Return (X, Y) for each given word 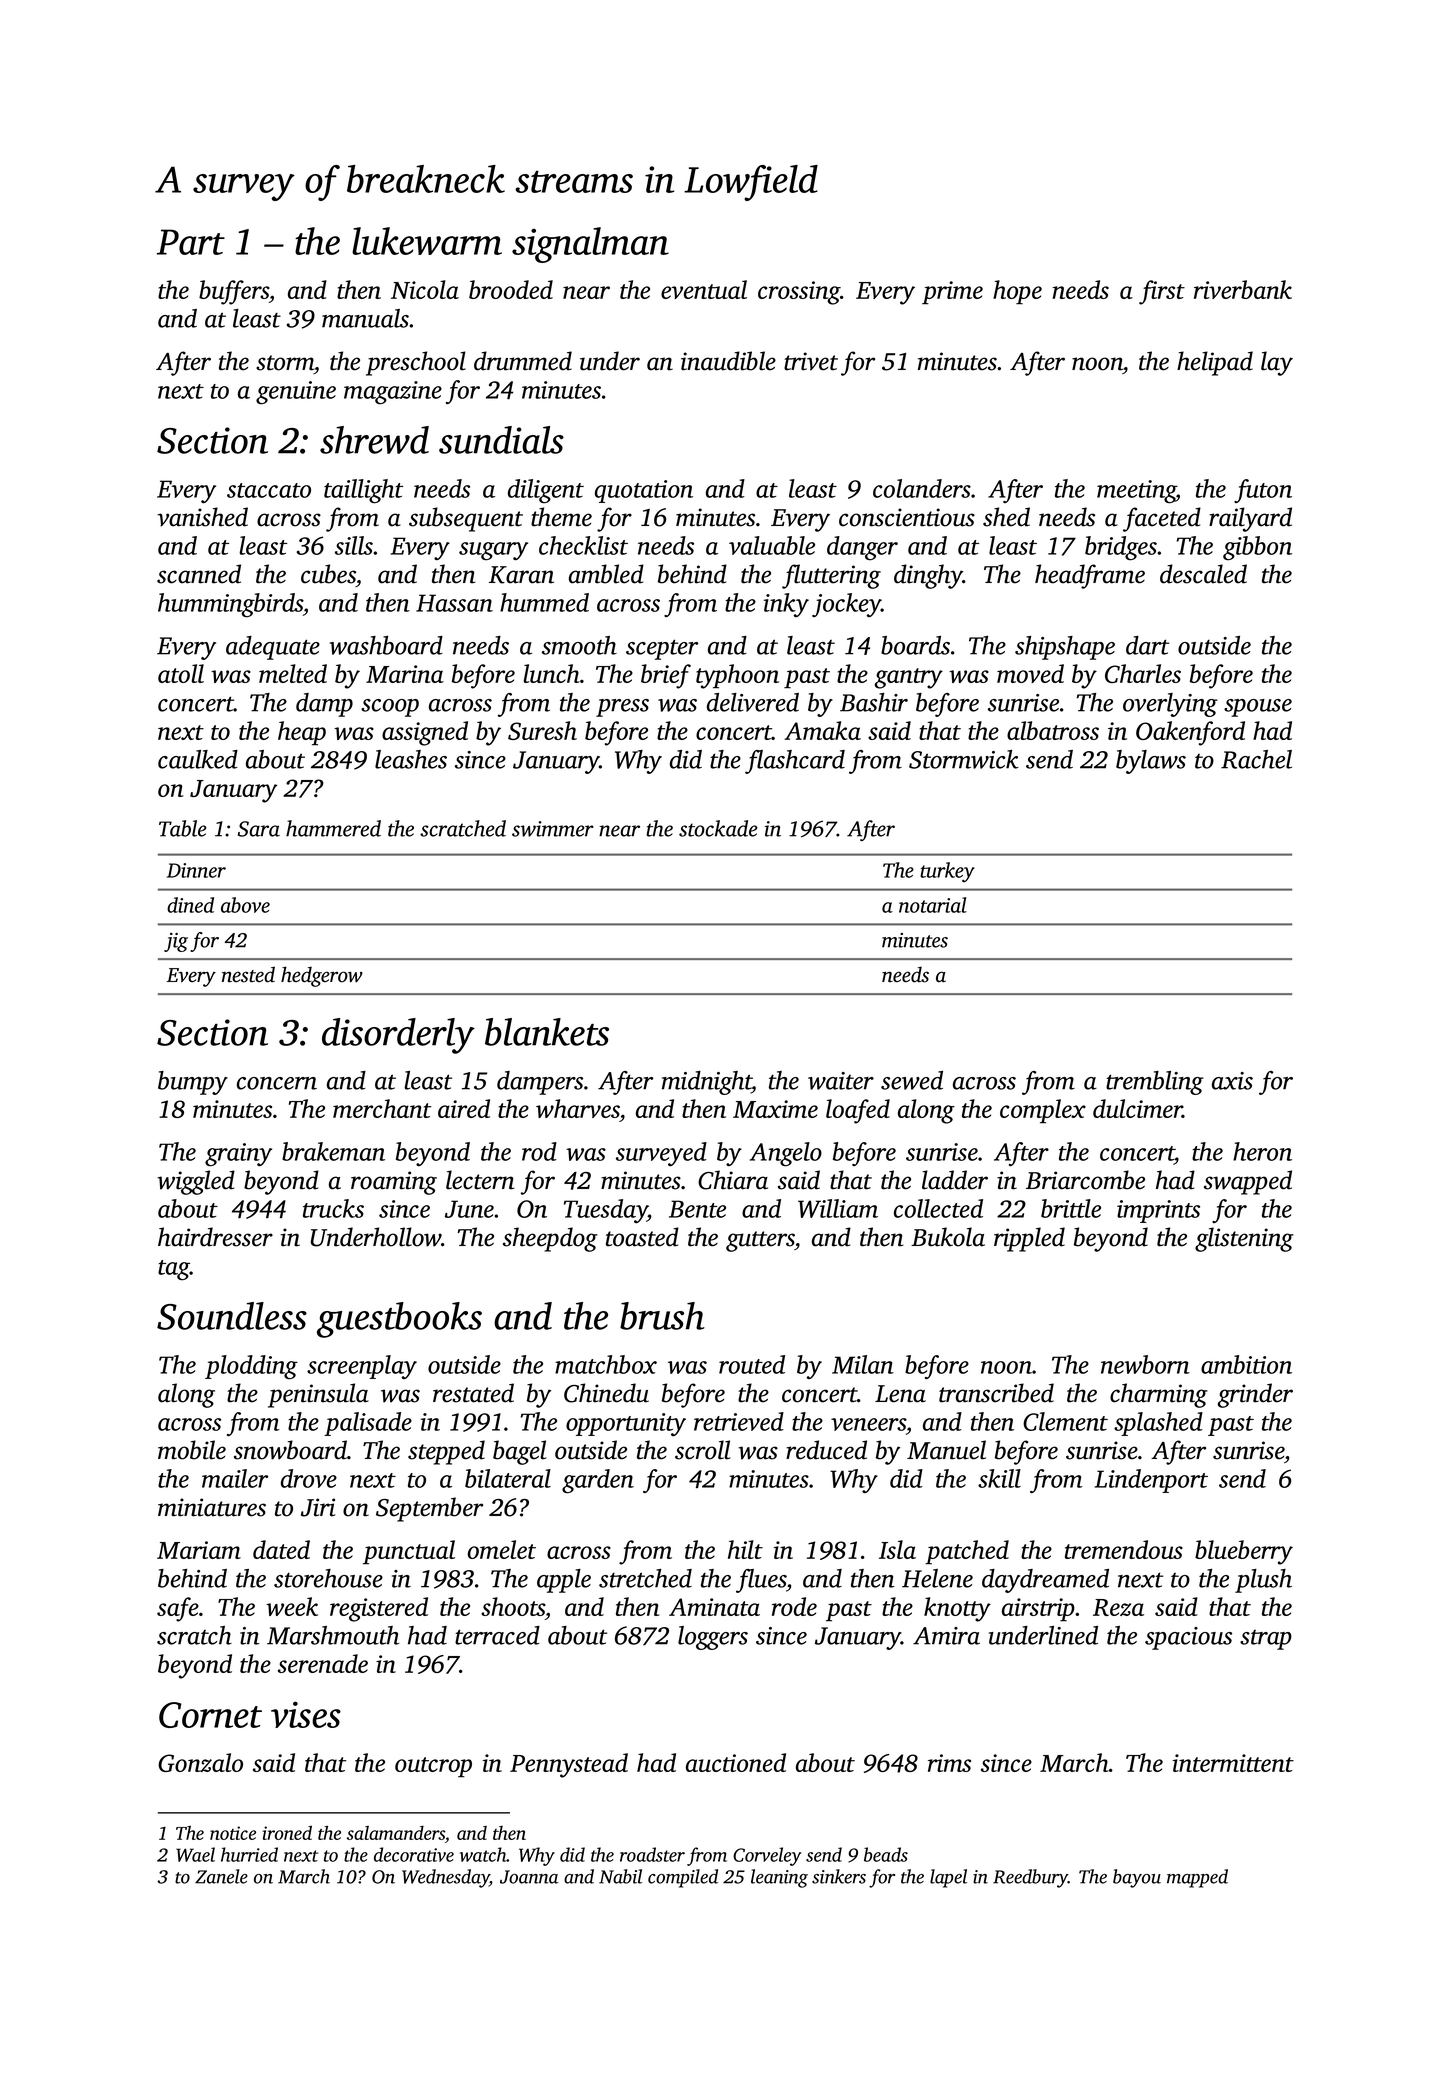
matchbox (606, 1364)
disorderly (398, 1036)
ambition (1246, 1364)
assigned (425, 733)
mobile (192, 1450)
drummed (523, 361)
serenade (323, 1663)
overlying (1170, 705)
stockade (718, 828)
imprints (1158, 1211)
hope (1017, 292)
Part (191, 242)
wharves (578, 1108)
